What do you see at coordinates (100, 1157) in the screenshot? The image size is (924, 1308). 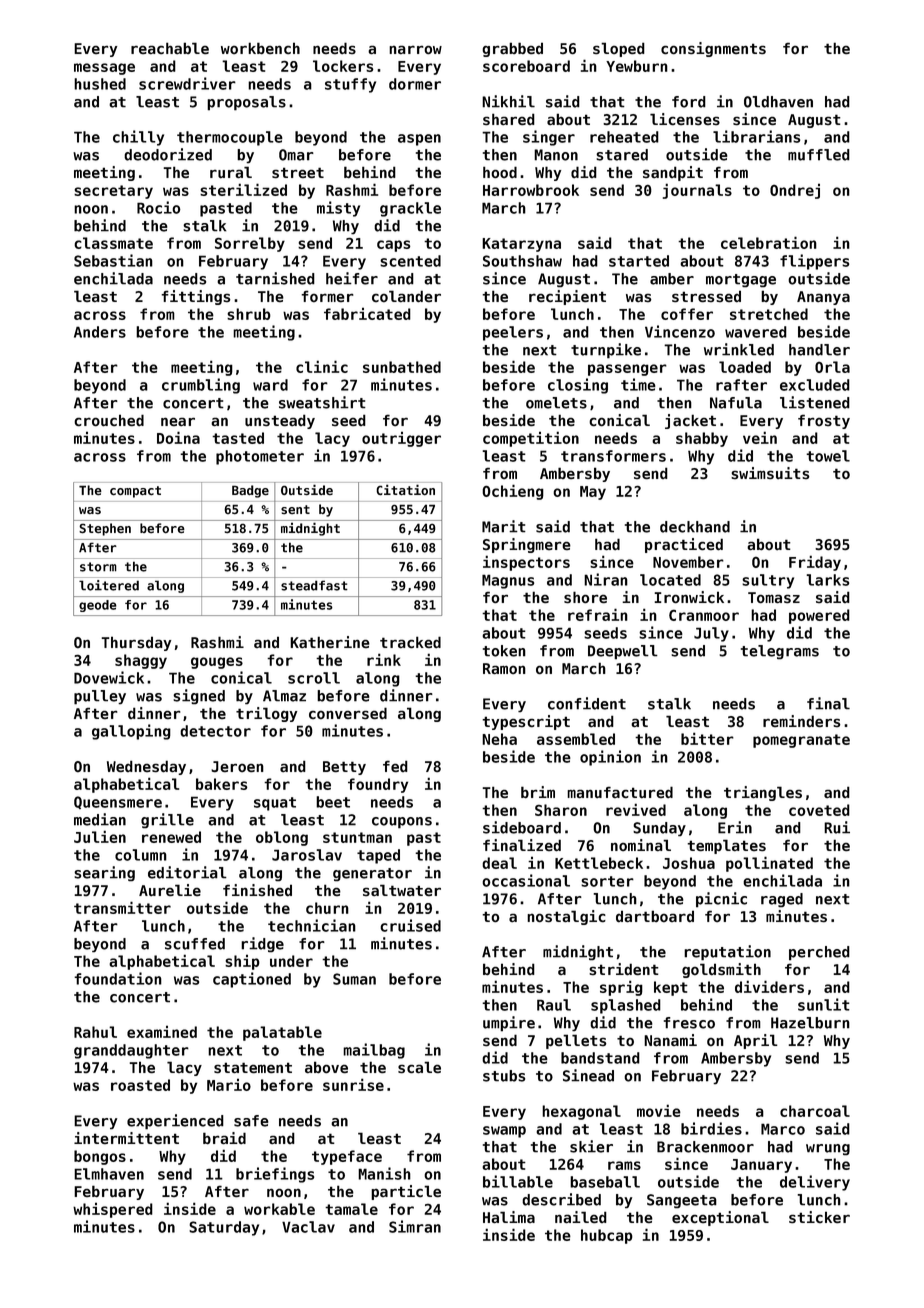 I see `bongos` at bounding box center [100, 1157].
